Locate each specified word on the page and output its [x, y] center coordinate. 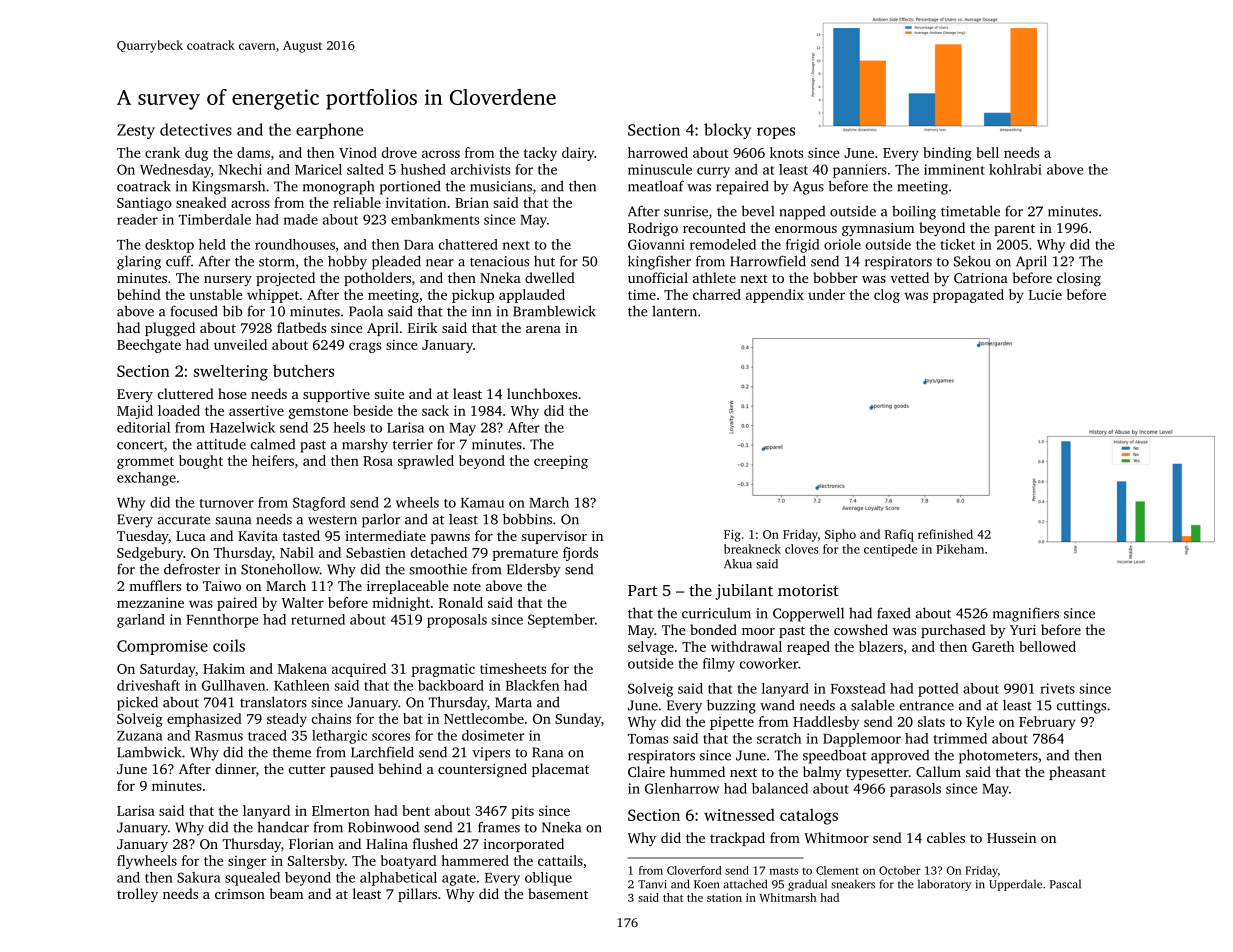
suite [389, 394]
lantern [674, 311]
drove [399, 152]
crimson [240, 894]
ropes [776, 133]
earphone [329, 131]
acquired [359, 670]
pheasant [1077, 773]
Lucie [1045, 295]
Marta [513, 702]
